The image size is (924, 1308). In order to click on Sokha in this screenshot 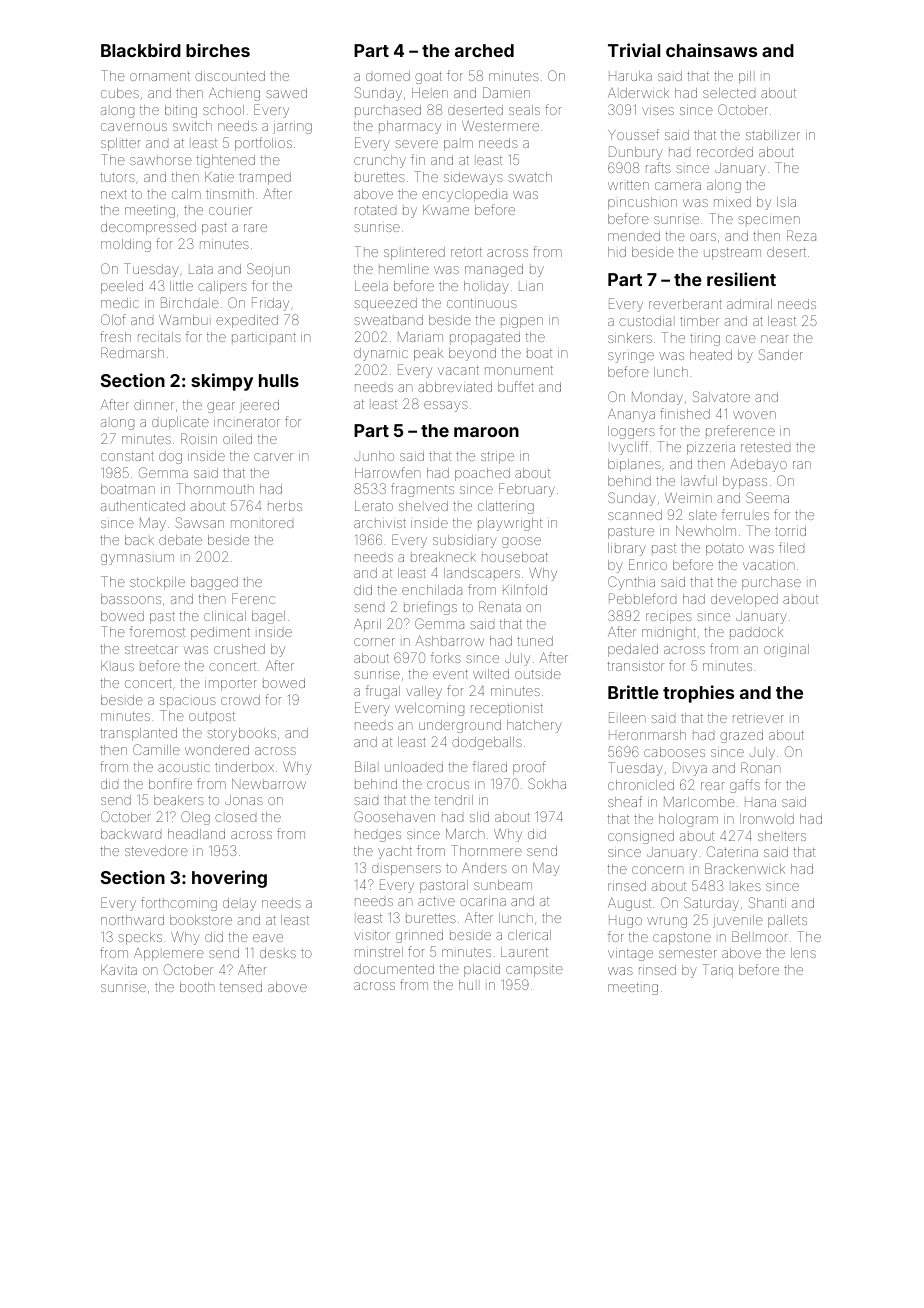, I will do `click(547, 783)`.
